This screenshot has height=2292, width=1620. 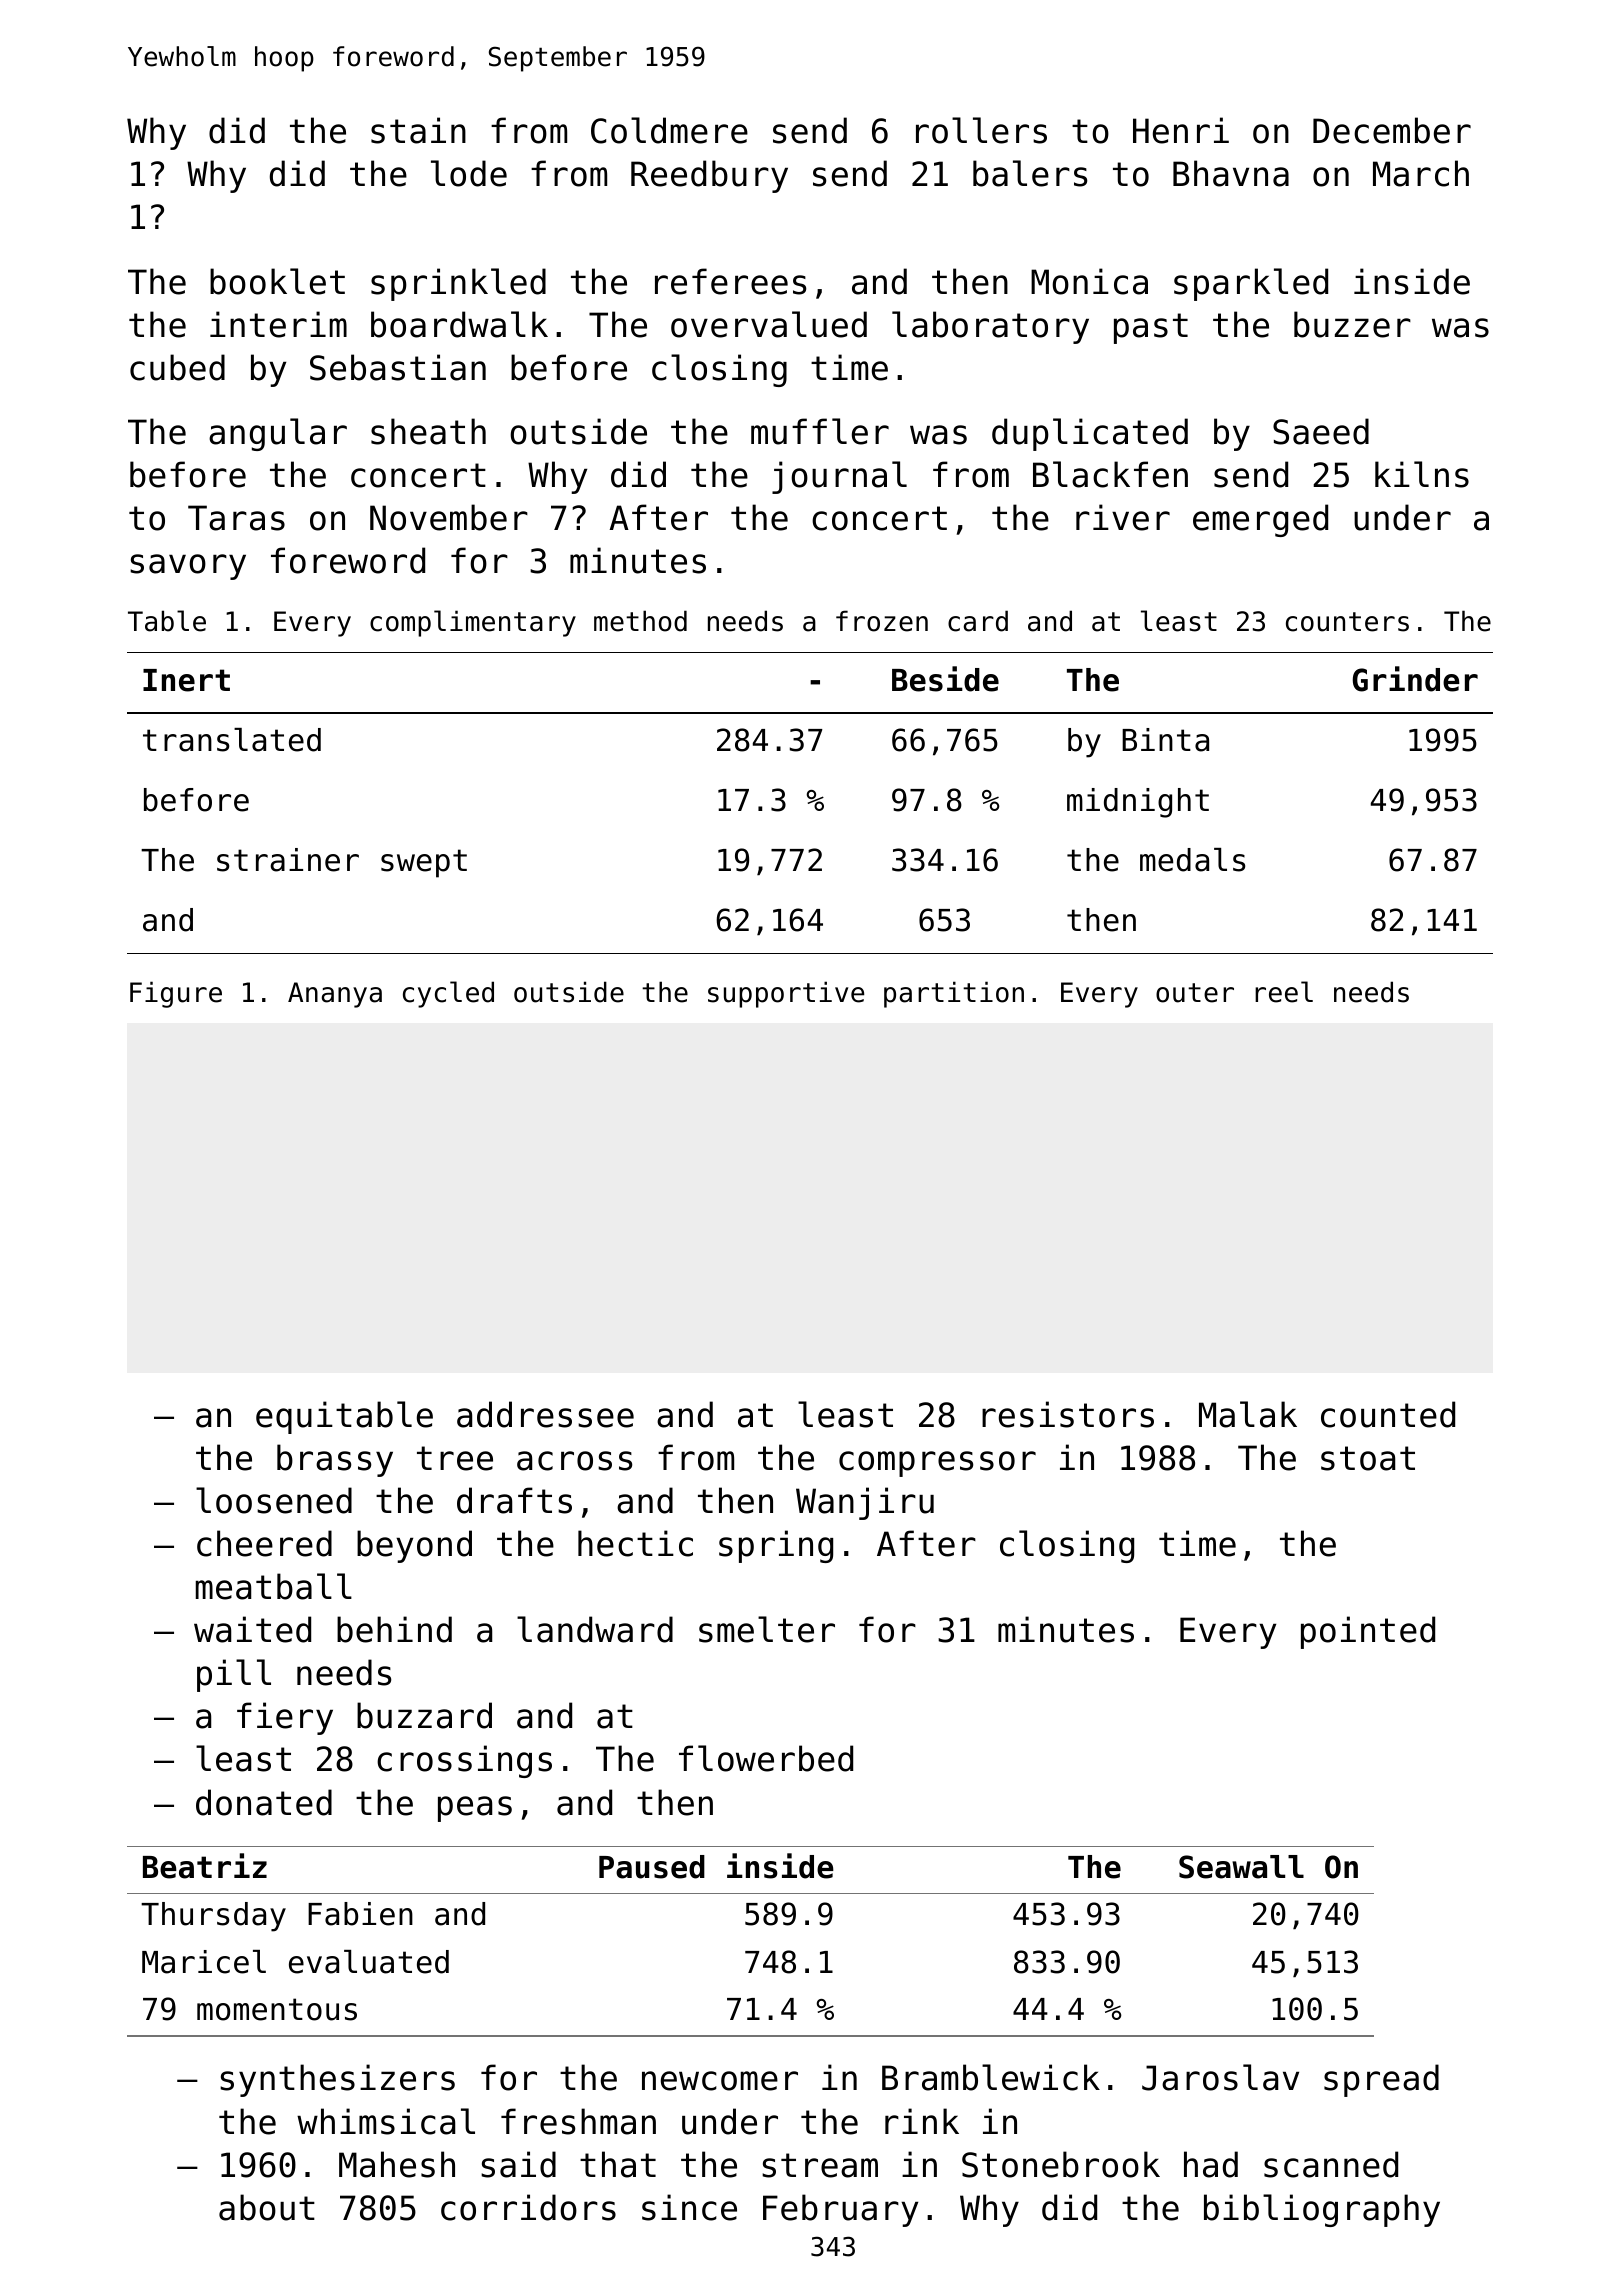 What do you see at coordinates (424, 1715) in the screenshot?
I see `buzzard` at bounding box center [424, 1715].
